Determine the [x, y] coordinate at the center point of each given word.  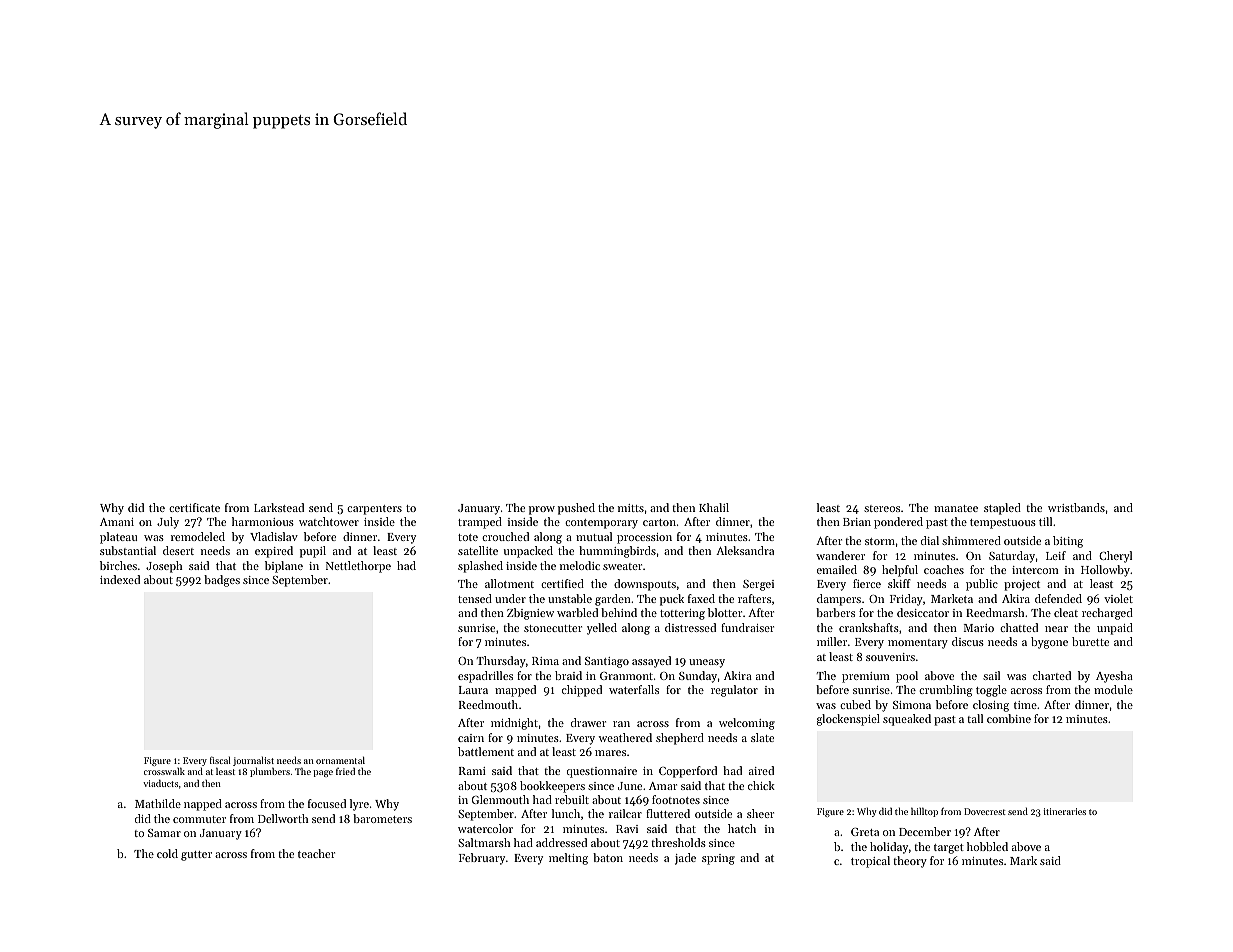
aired [761, 770]
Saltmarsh [484, 842]
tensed [475, 598]
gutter [196, 856]
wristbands [1076, 507]
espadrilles [485, 677]
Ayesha [1114, 677]
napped [203, 805]
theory [910, 862]
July [168, 523]
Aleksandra [745, 550]
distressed [690, 627]
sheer [760, 813]
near [1056, 629]
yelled [602, 629]
